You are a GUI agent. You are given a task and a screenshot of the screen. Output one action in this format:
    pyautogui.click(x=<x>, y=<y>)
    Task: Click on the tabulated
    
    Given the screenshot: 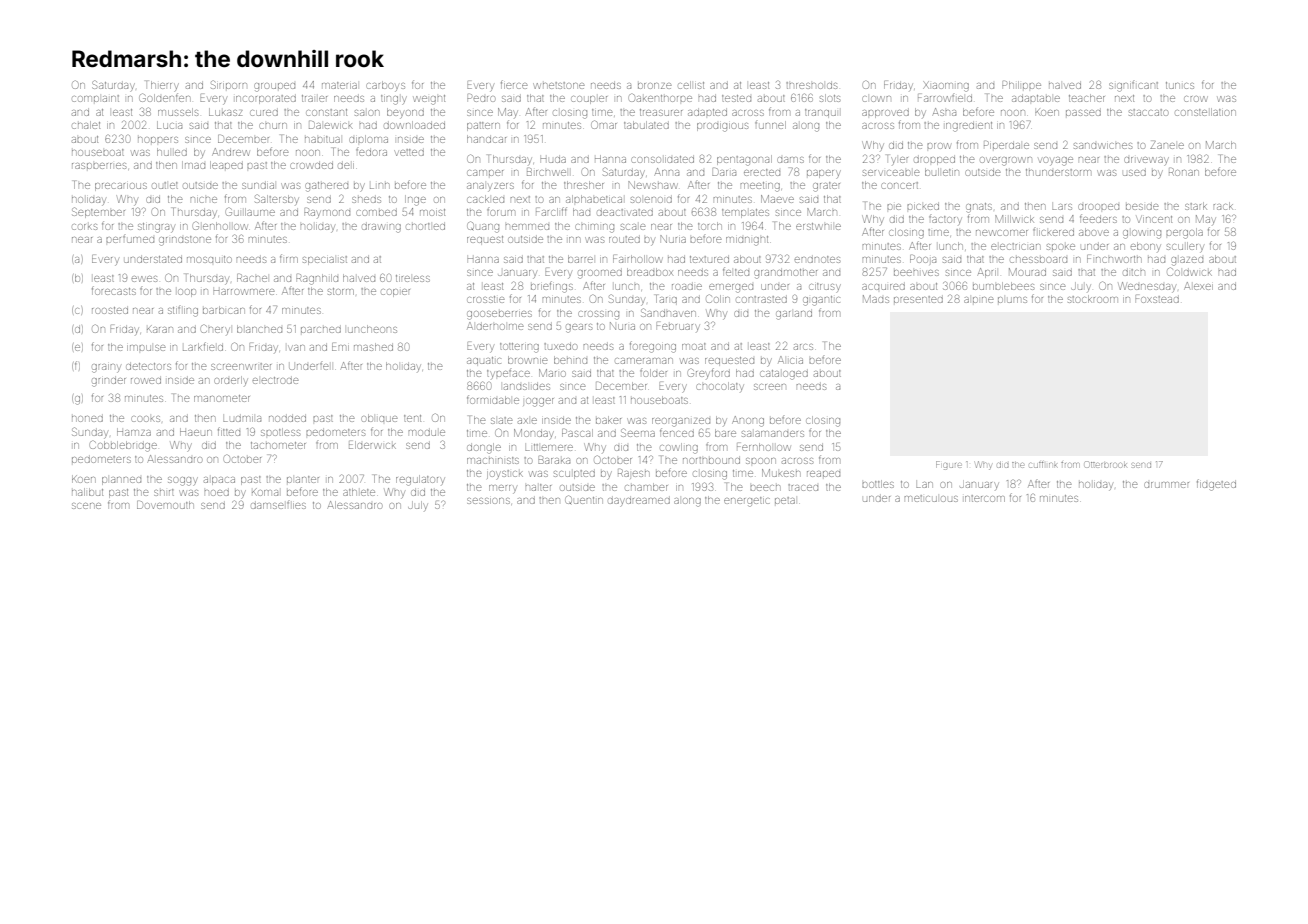 What is the action you would take?
    pyautogui.click(x=646, y=125)
